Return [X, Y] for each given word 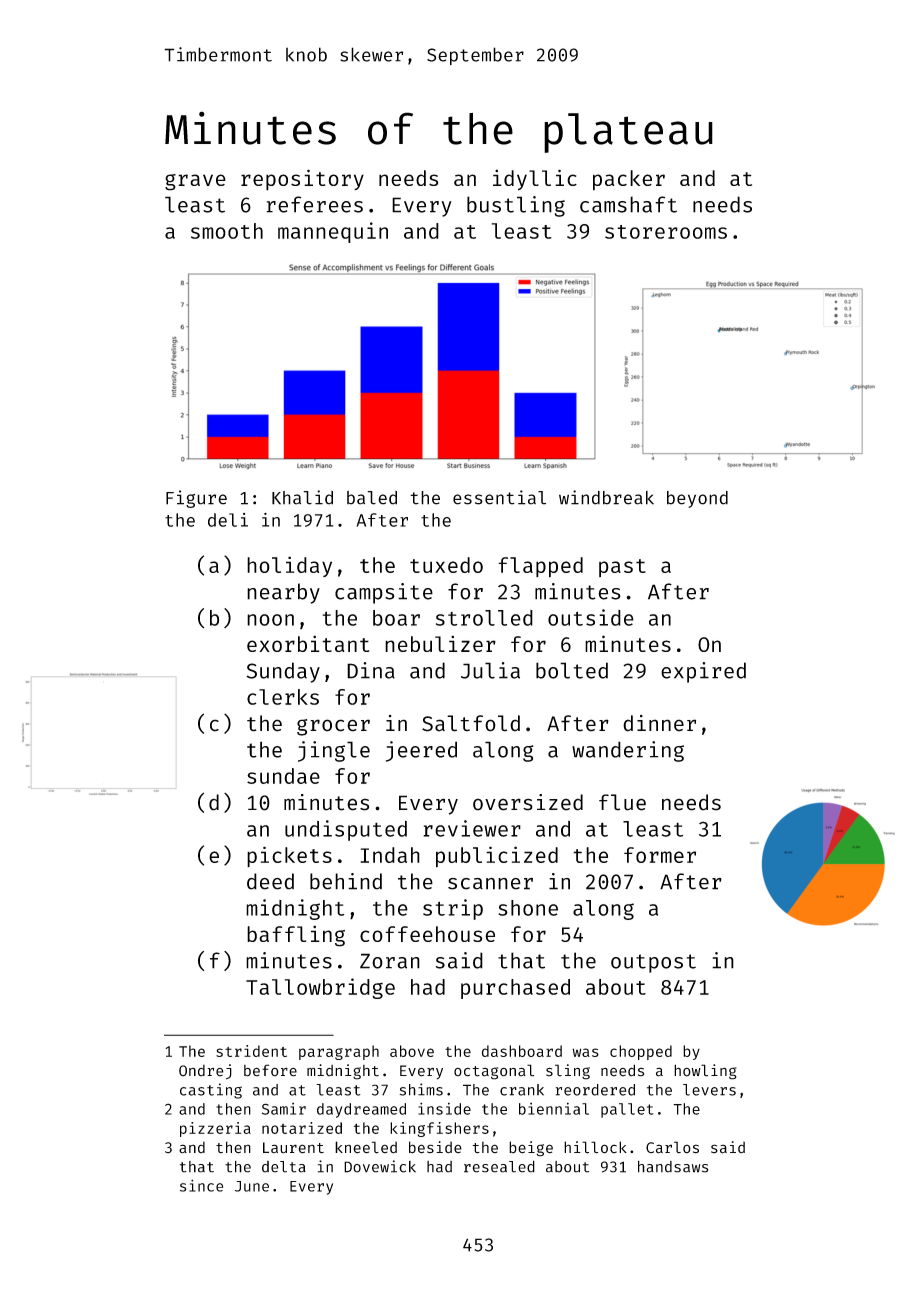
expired [703, 672]
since [201, 1185]
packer [629, 180]
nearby [283, 593]
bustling [516, 206]
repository [302, 180]
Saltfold [471, 723]
